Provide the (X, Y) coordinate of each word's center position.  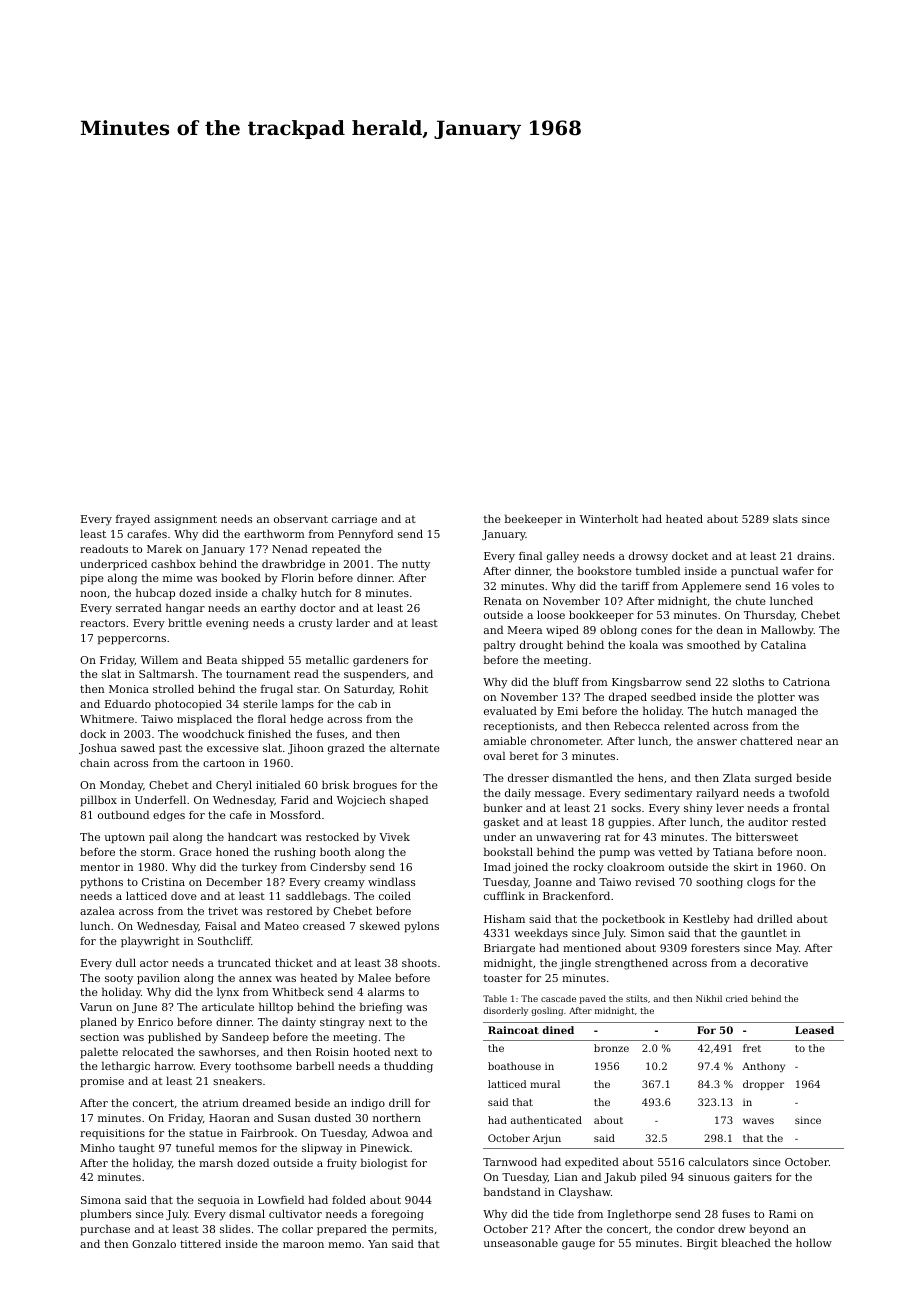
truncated (244, 962)
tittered (200, 1243)
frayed (133, 520)
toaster (503, 978)
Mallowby (787, 631)
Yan (378, 1244)
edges (169, 816)
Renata (503, 601)
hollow (814, 1242)
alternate (415, 747)
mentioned (592, 947)
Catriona (806, 682)
